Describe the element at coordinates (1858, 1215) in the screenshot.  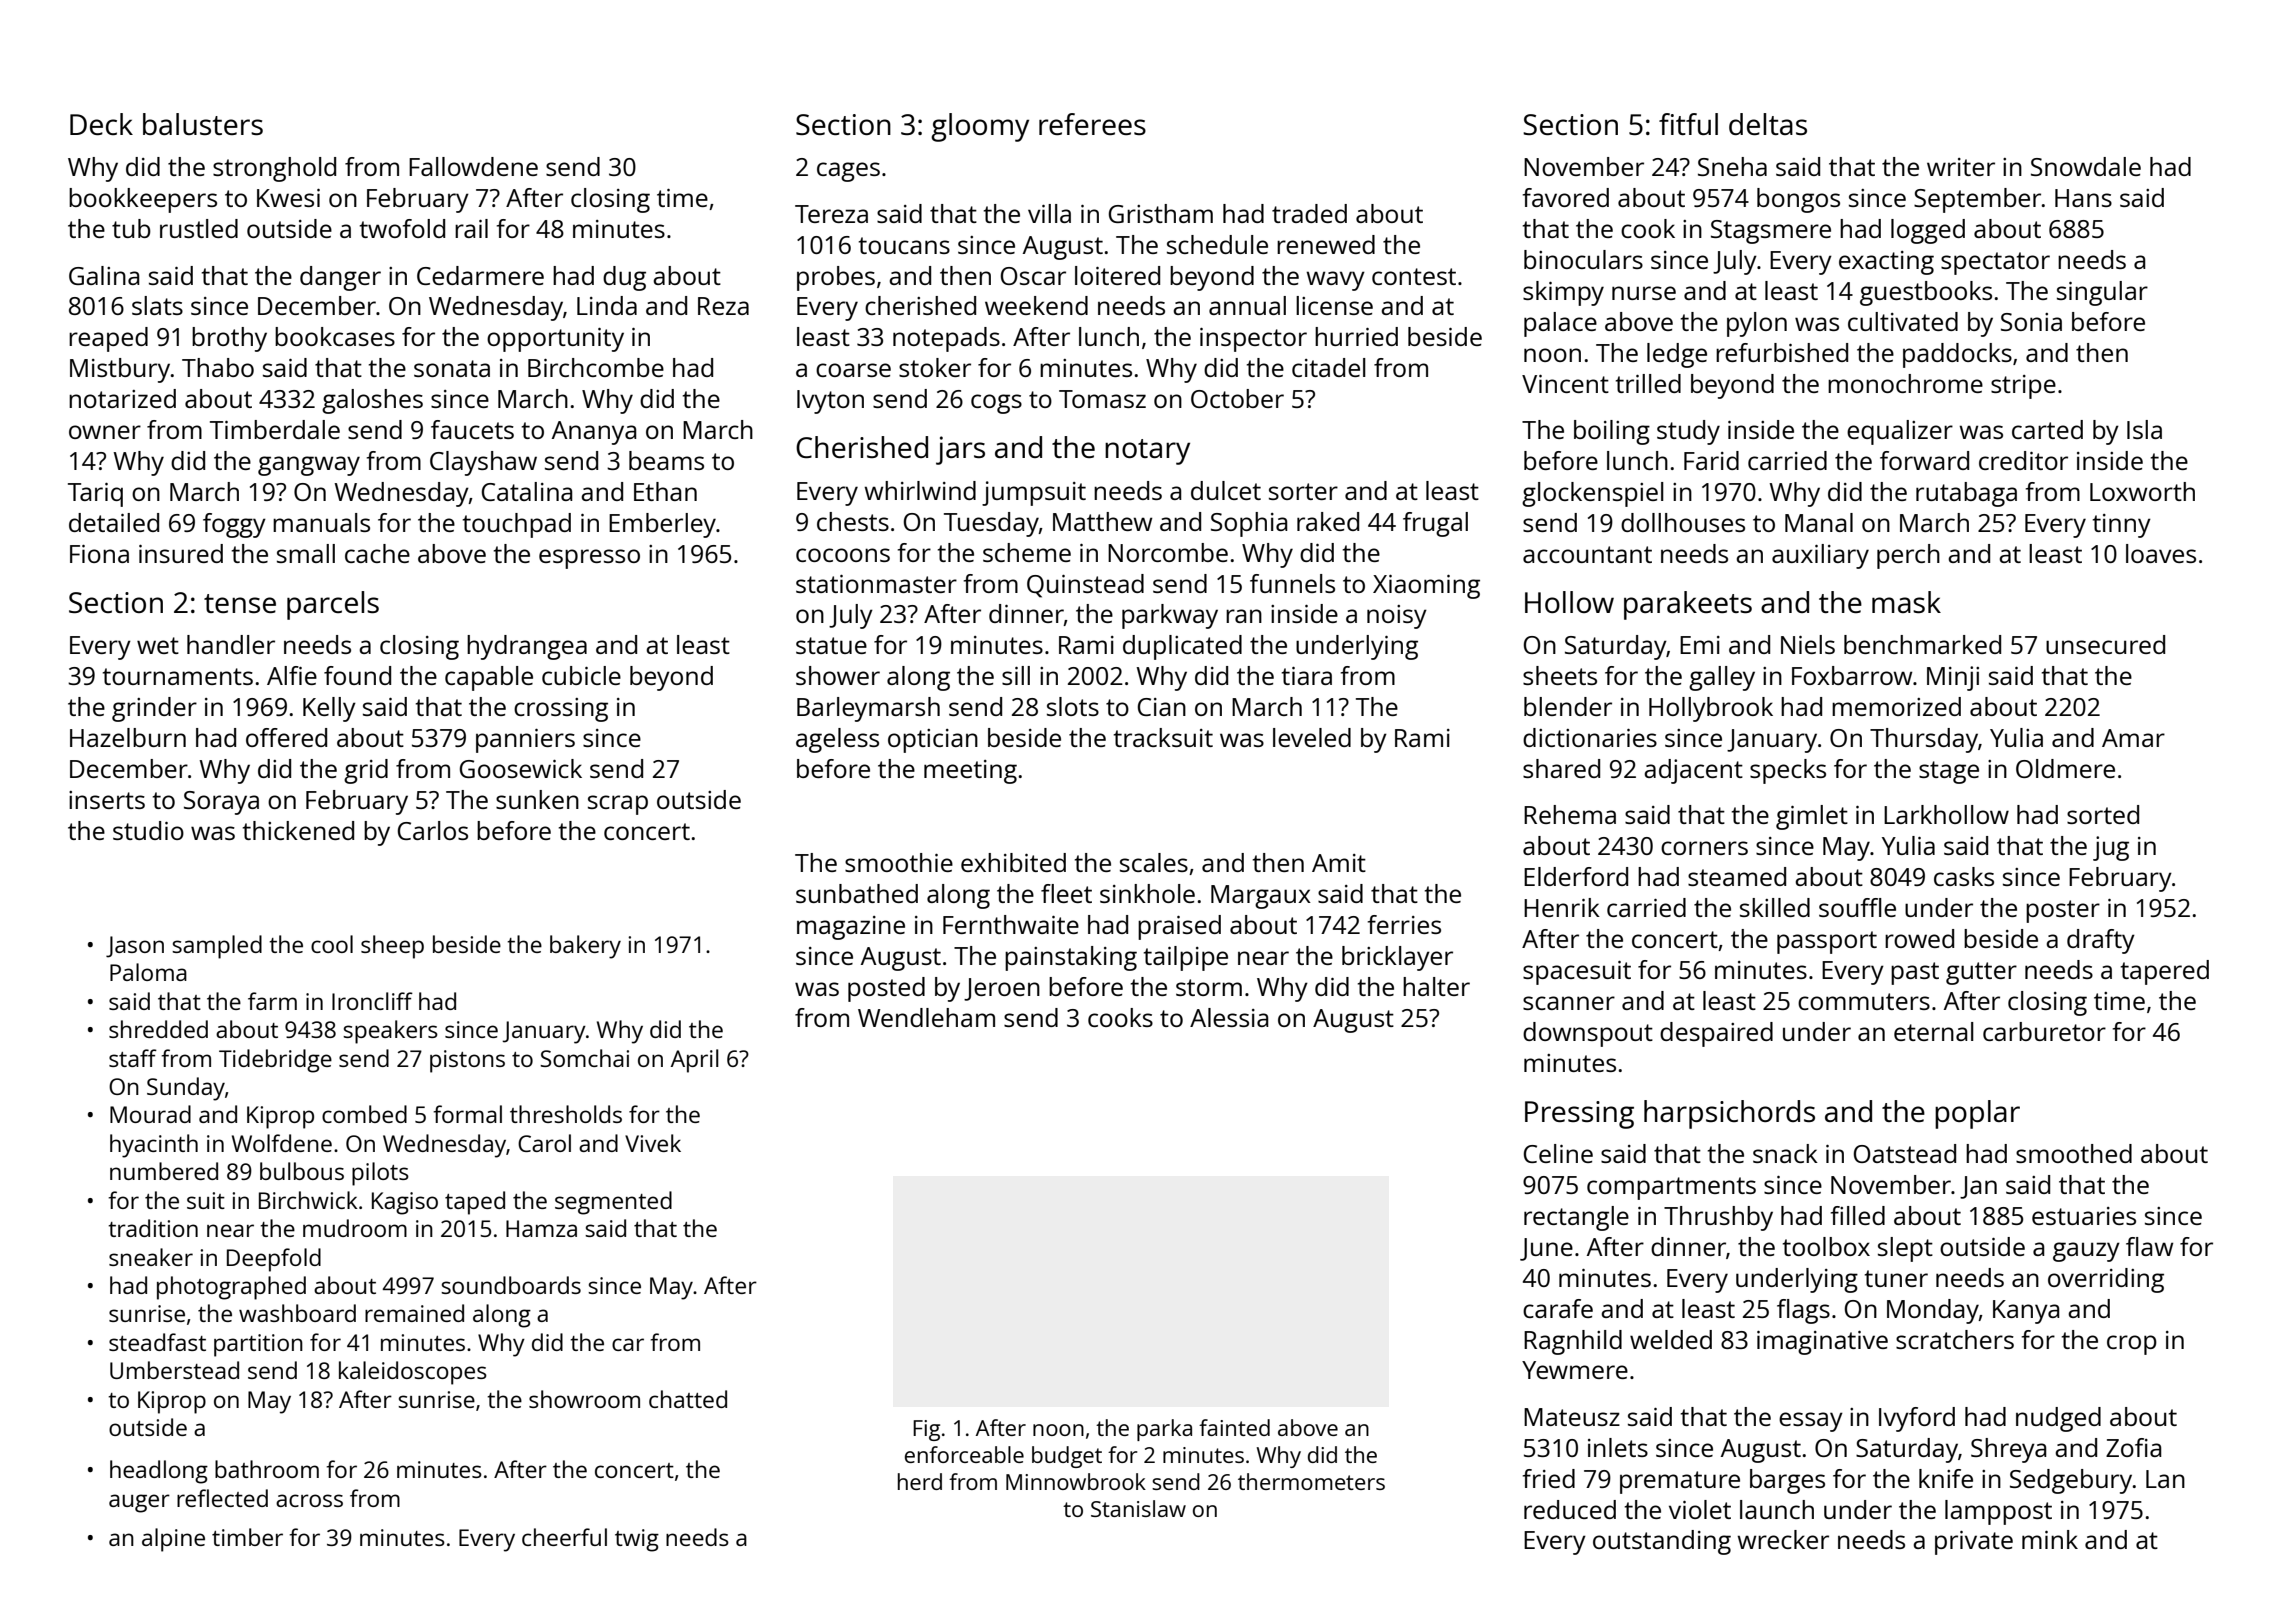
I see `filled` at that location.
